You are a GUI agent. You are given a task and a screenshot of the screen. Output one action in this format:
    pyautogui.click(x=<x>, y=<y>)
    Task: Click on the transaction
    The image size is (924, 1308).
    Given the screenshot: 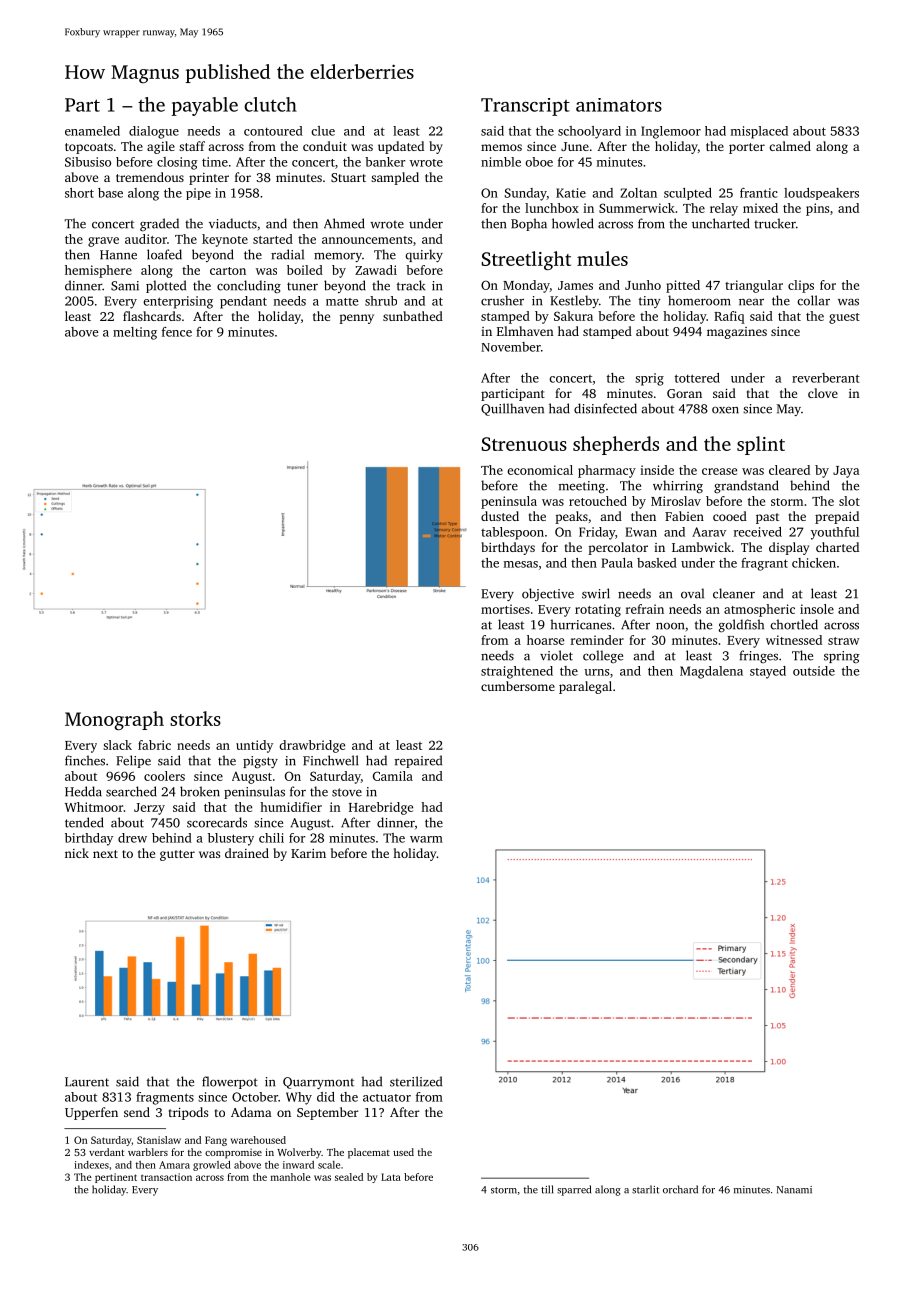 What is the action you would take?
    pyautogui.click(x=166, y=1177)
